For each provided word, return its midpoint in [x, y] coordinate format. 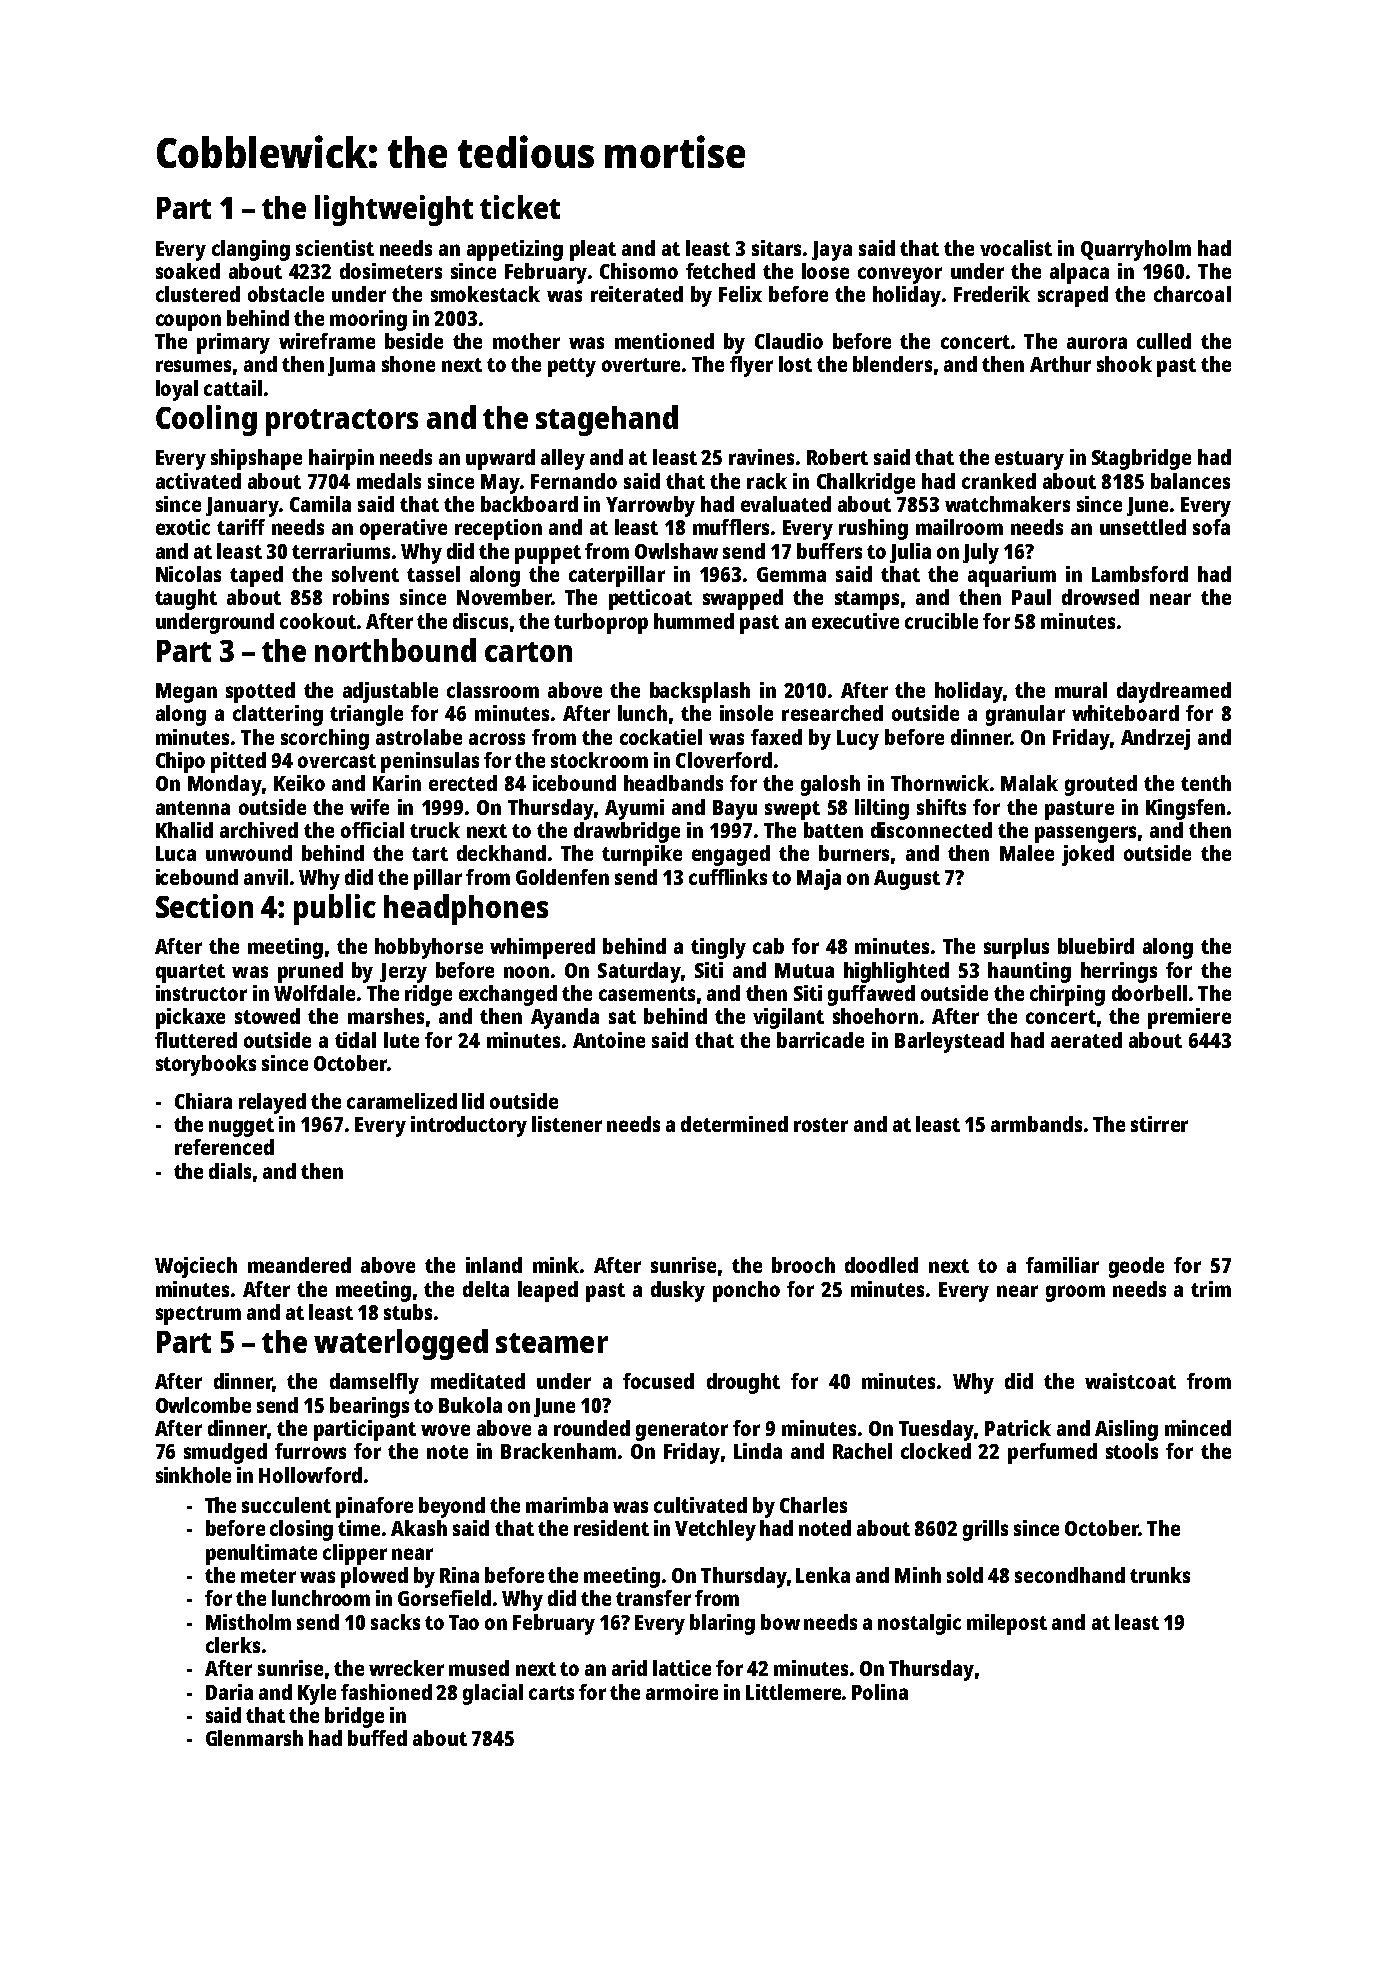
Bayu [735, 810]
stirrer [1159, 1124]
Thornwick [940, 783]
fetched [720, 271]
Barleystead [949, 1042]
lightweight [394, 210]
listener [567, 1124]
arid [629, 1668]
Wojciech [196, 1267]
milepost [1007, 1624]
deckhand [501, 853]
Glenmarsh [254, 1738]
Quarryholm [1136, 250]
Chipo [180, 762]
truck [435, 830]
